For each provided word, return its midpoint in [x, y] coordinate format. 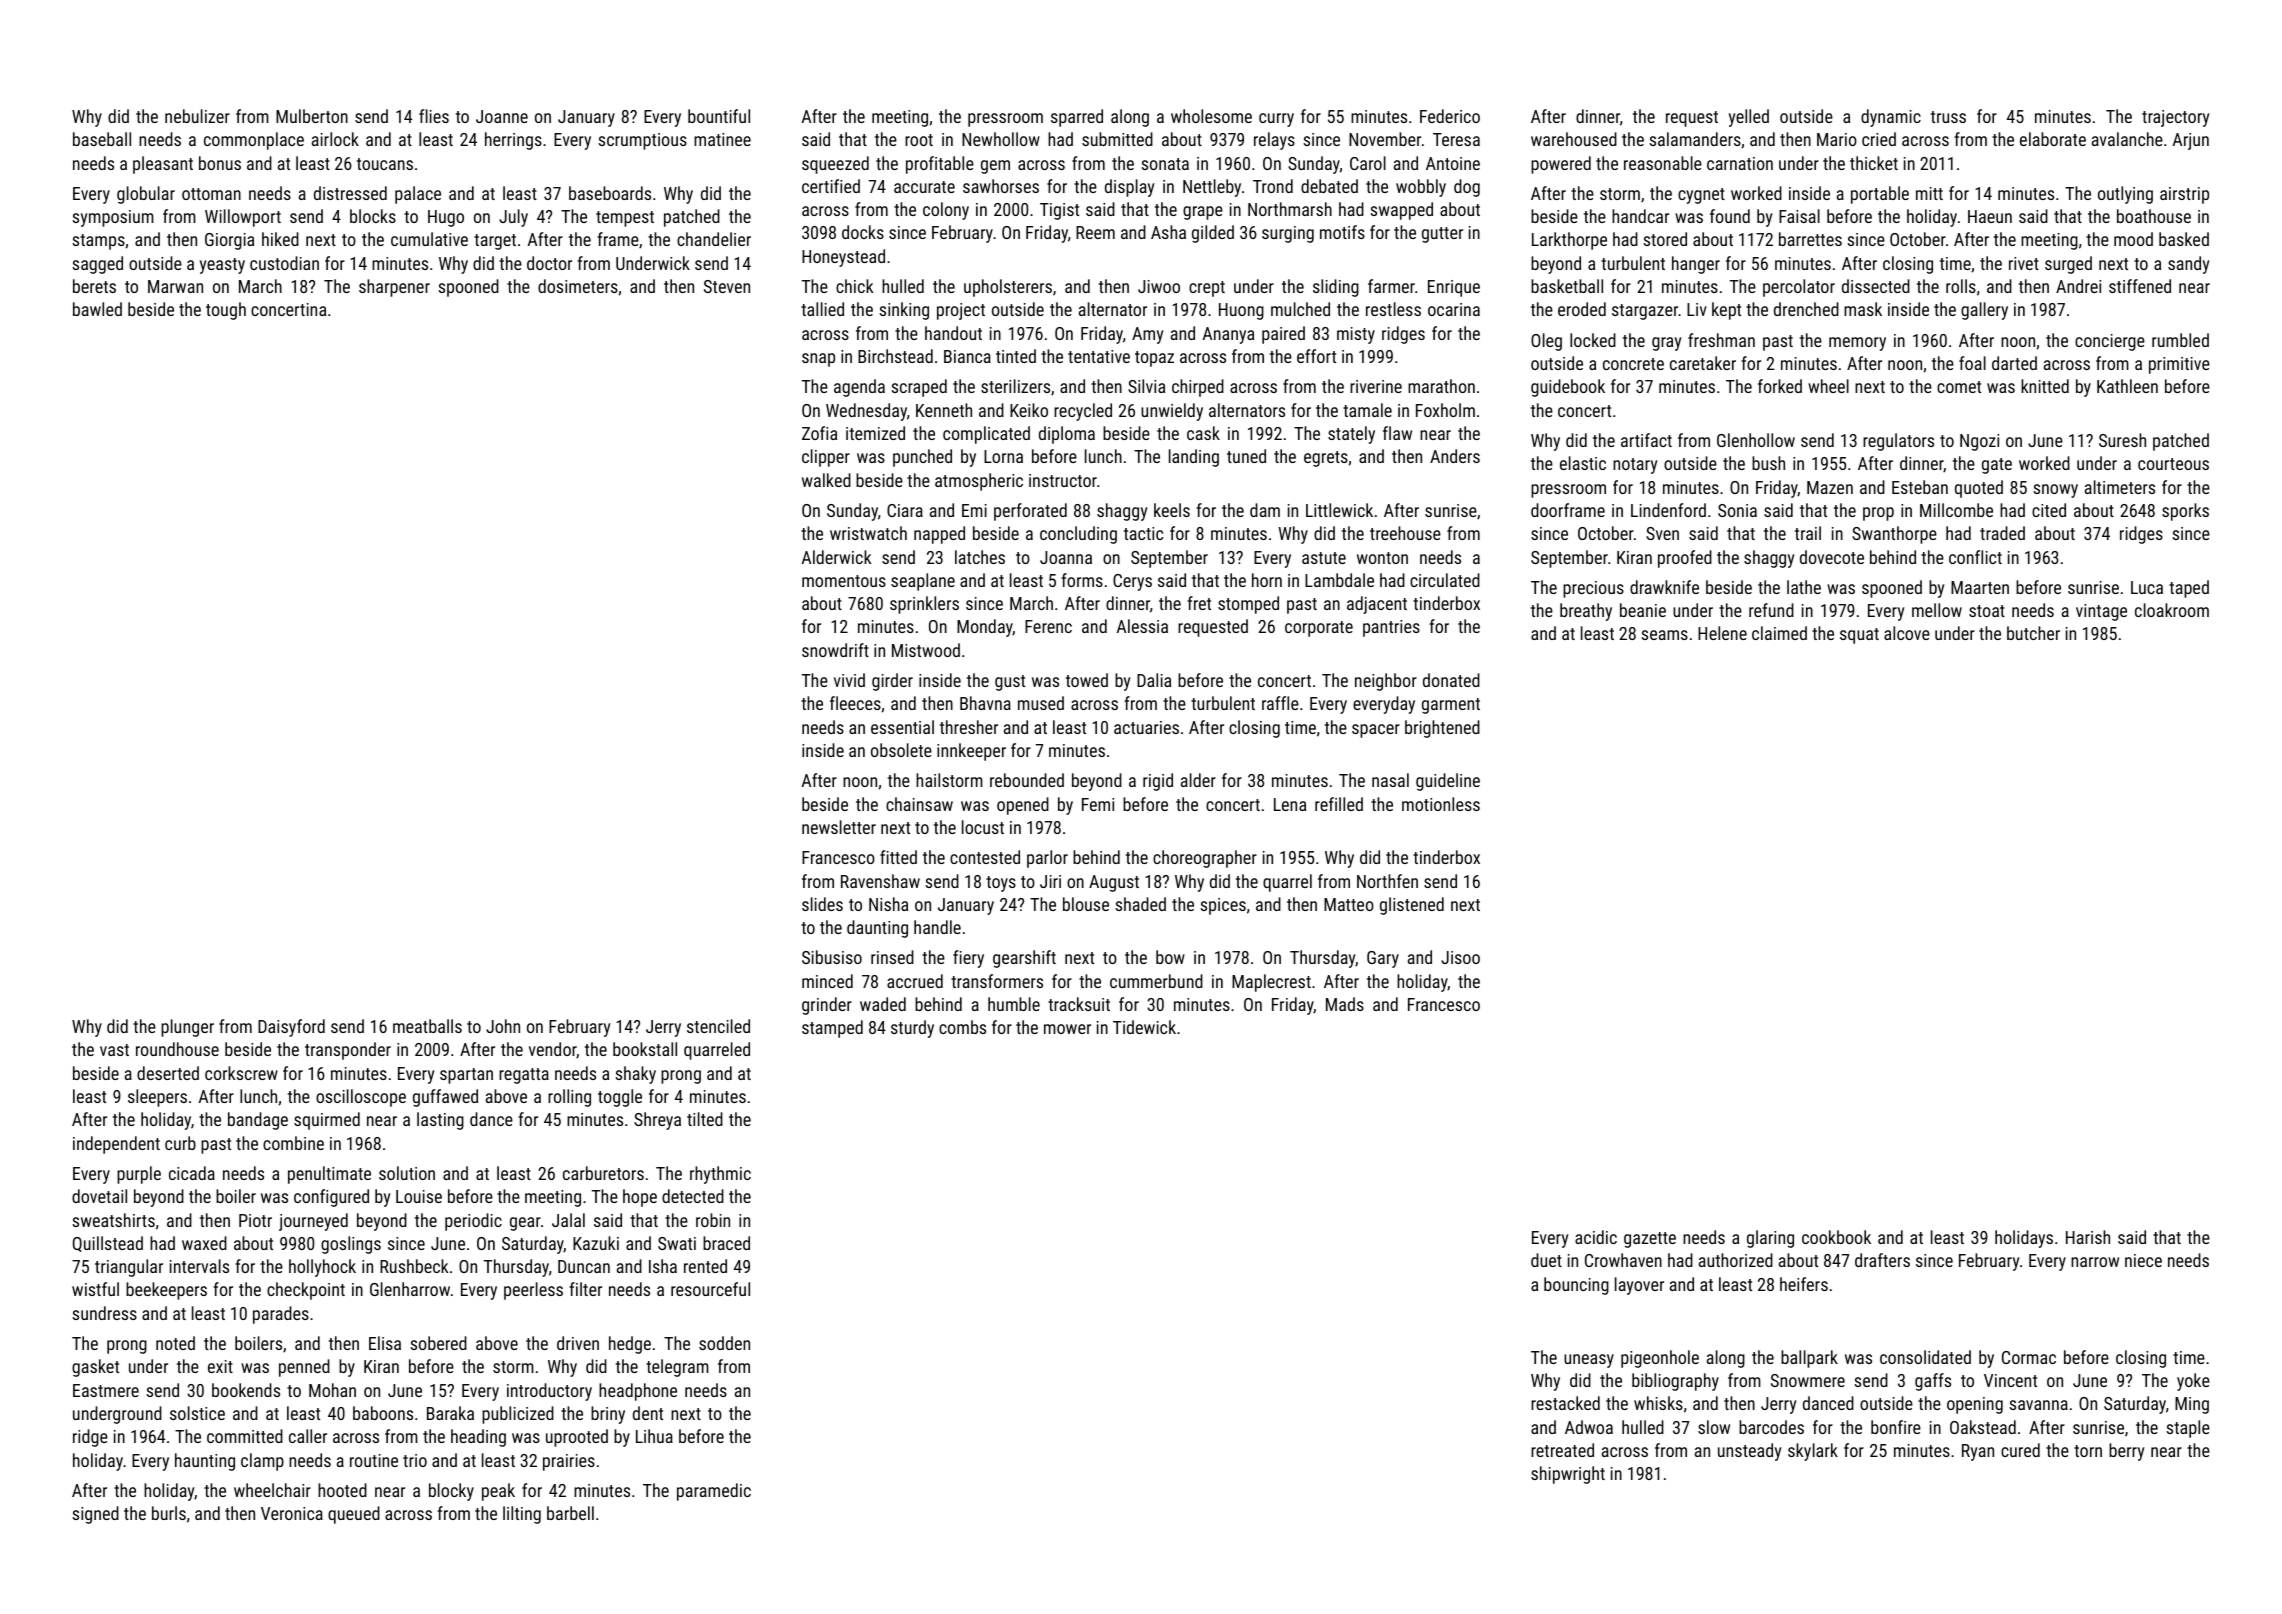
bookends [246, 1390]
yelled [1749, 118]
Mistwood [926, 650]
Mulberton [312, 116]
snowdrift [835, 650]
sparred [1077, 118]
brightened [1442, 729]
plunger [187, 1028]
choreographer [1205, 859]
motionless [1441, 804]
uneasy [1589, 1361]
